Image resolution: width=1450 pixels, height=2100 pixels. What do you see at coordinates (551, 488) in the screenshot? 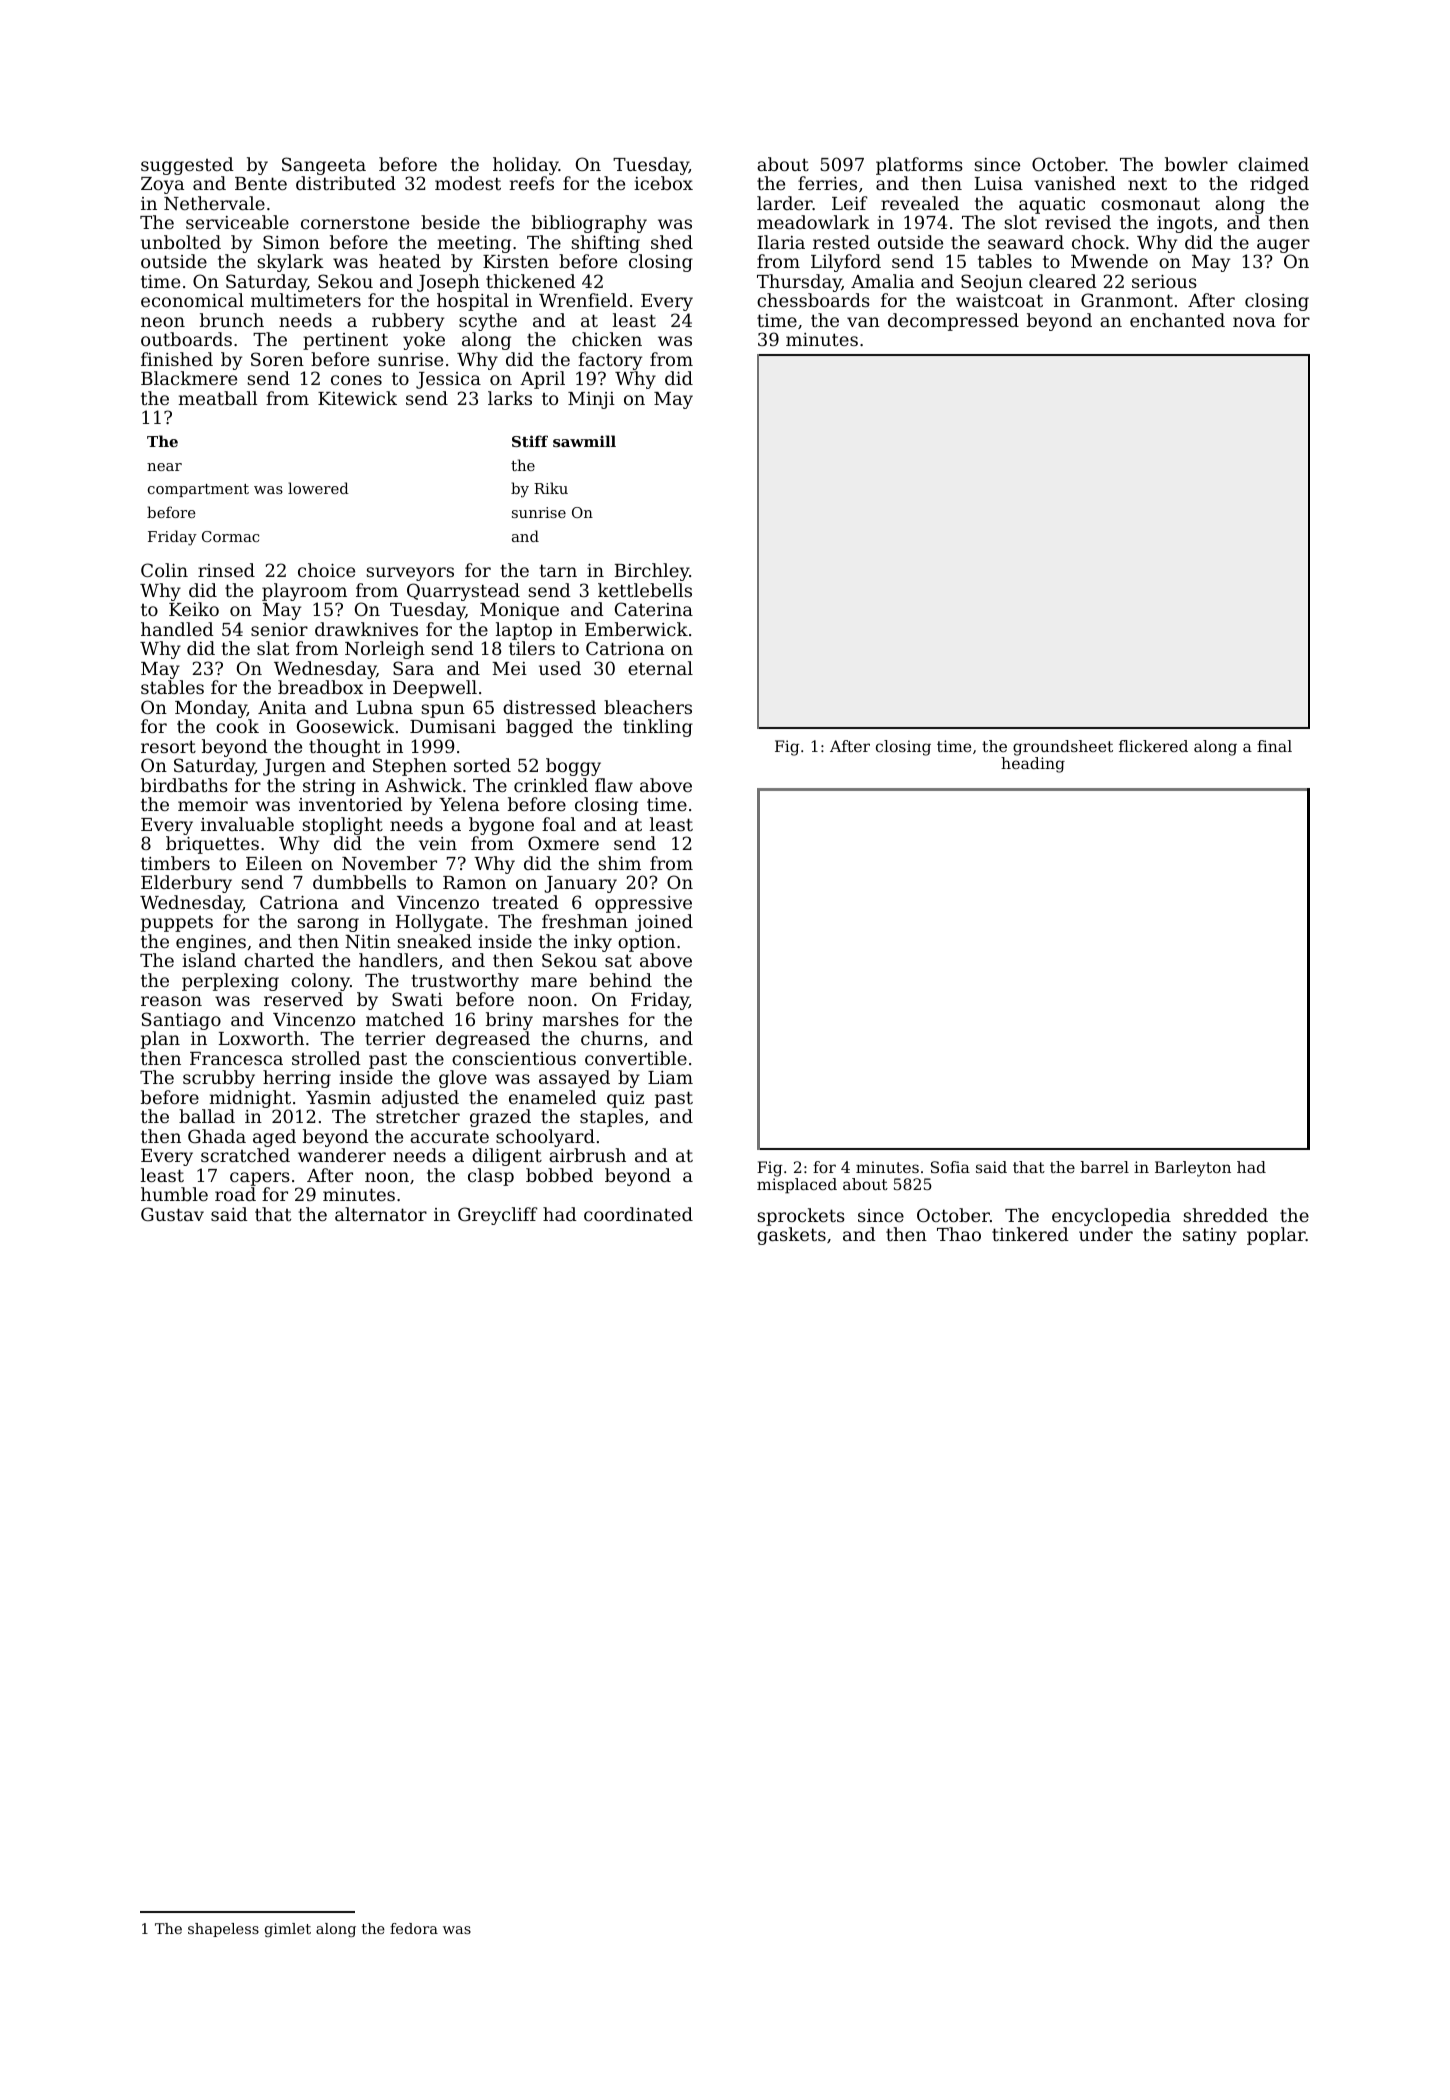
I see `Riku` at bounding box center [551, 488].
